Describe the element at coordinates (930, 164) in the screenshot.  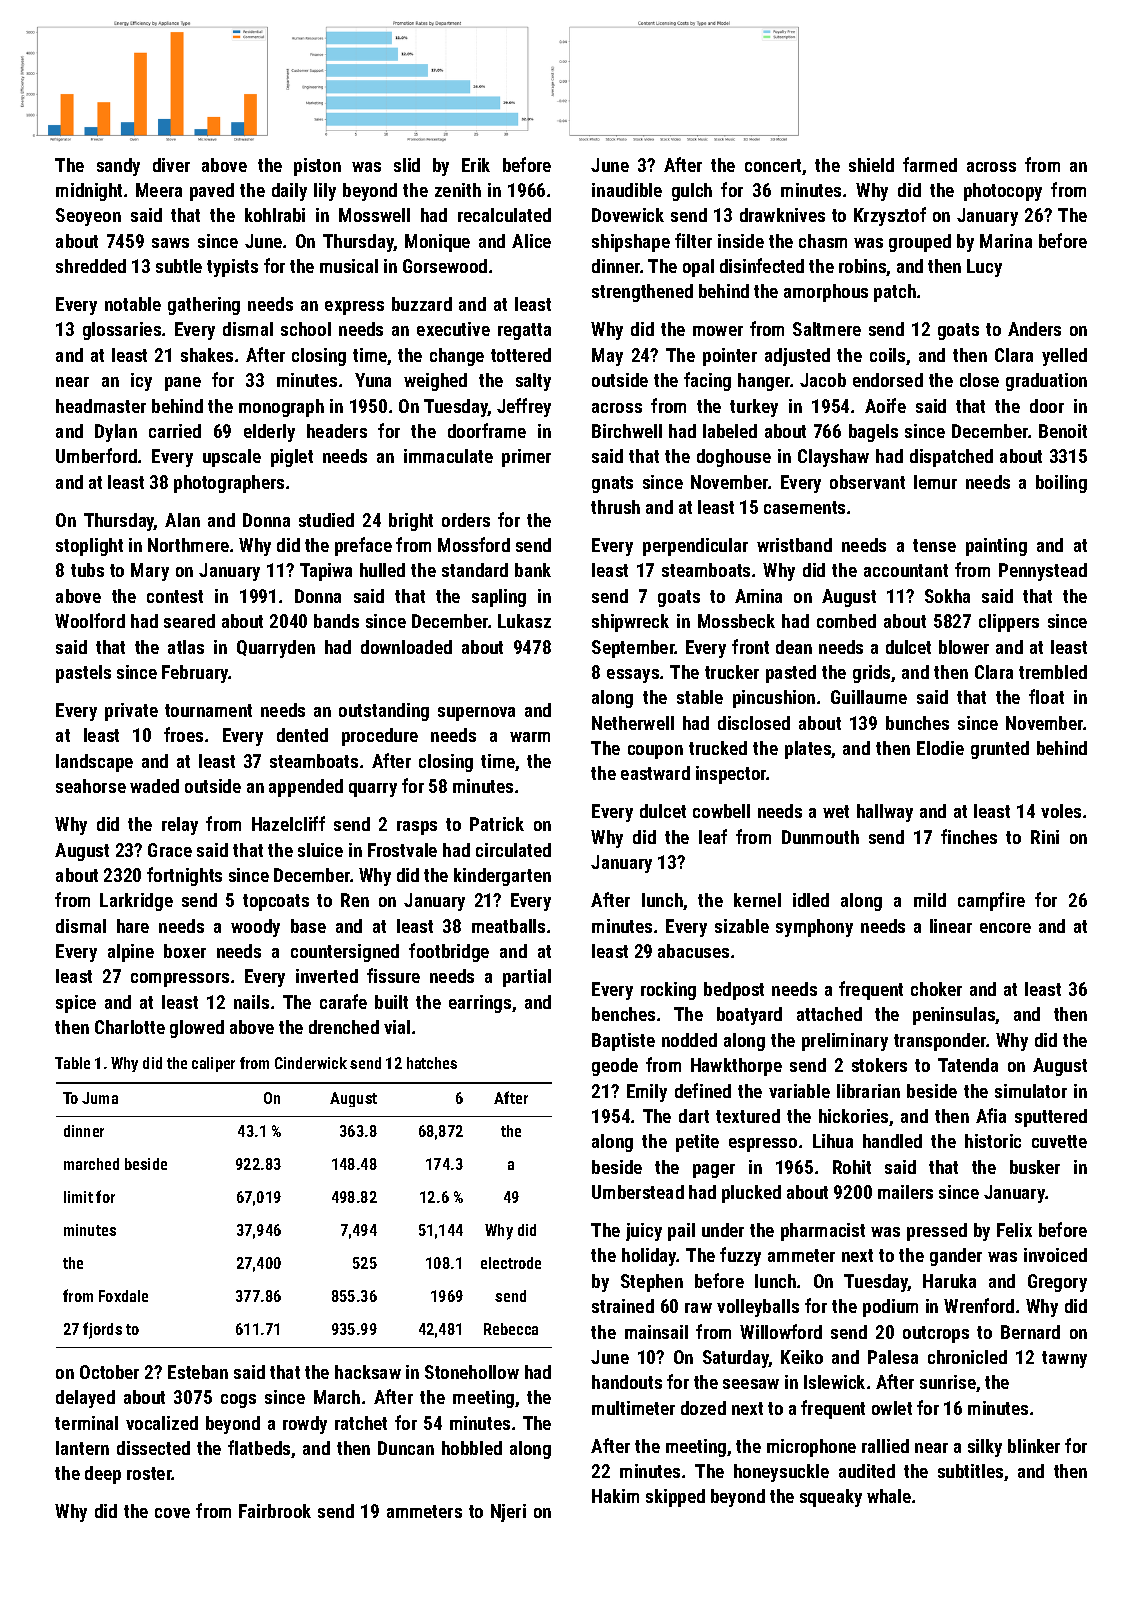
I see `farmed` at that location.
